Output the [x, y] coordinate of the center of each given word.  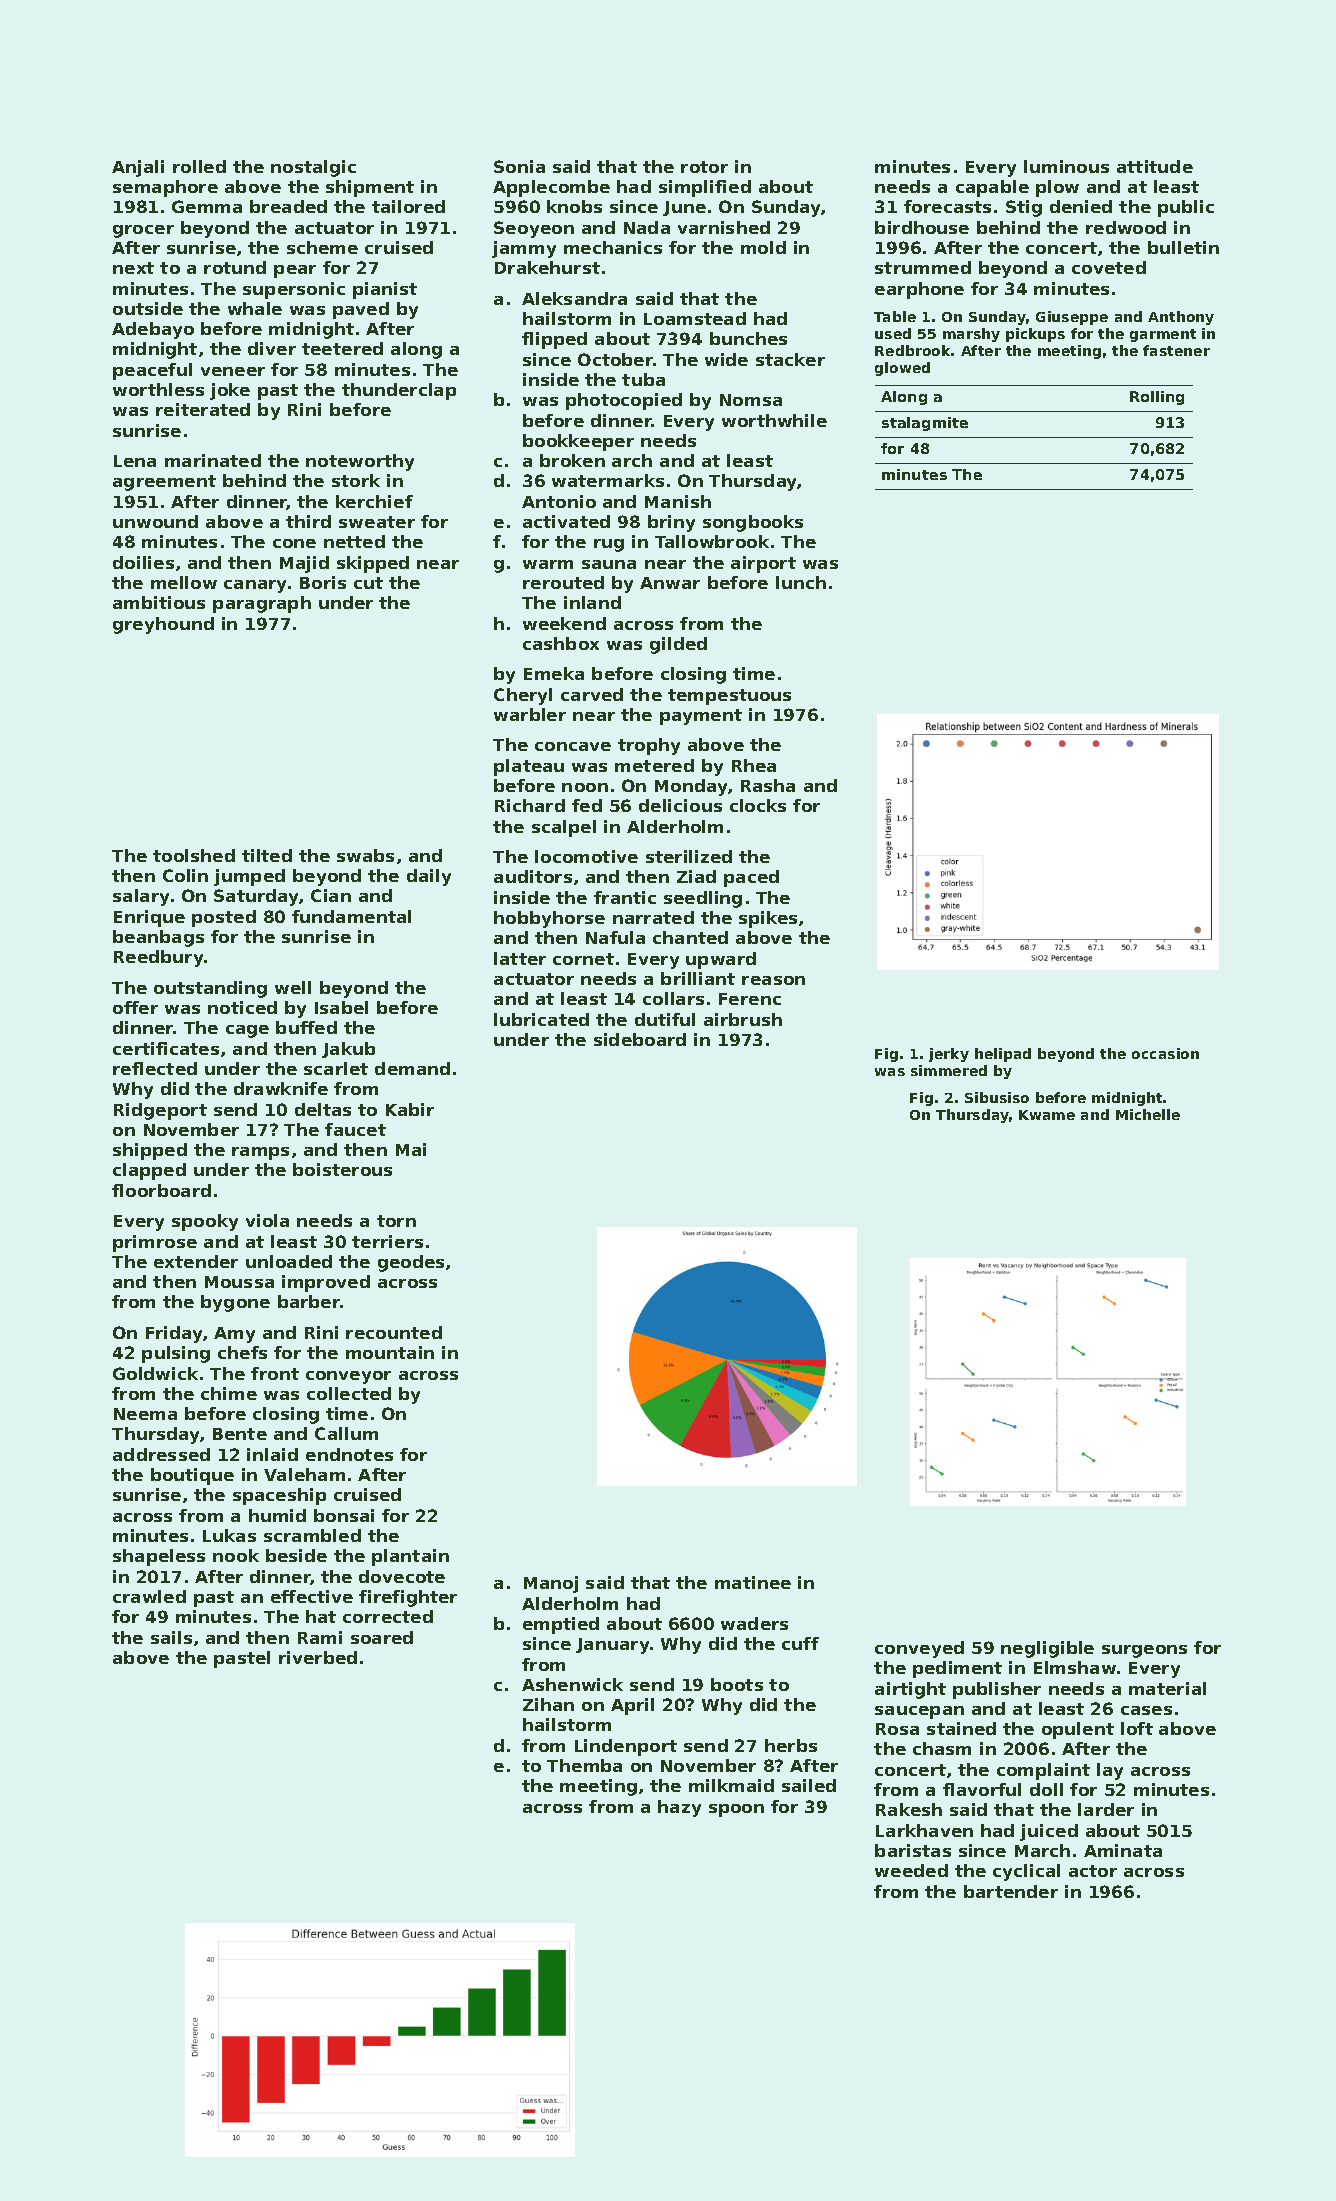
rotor [704, 167]
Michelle [1148, 1114]
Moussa [239, 1282]
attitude [1155, 166]
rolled [199, 166]
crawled [149, 1596]
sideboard [640, 1039]
